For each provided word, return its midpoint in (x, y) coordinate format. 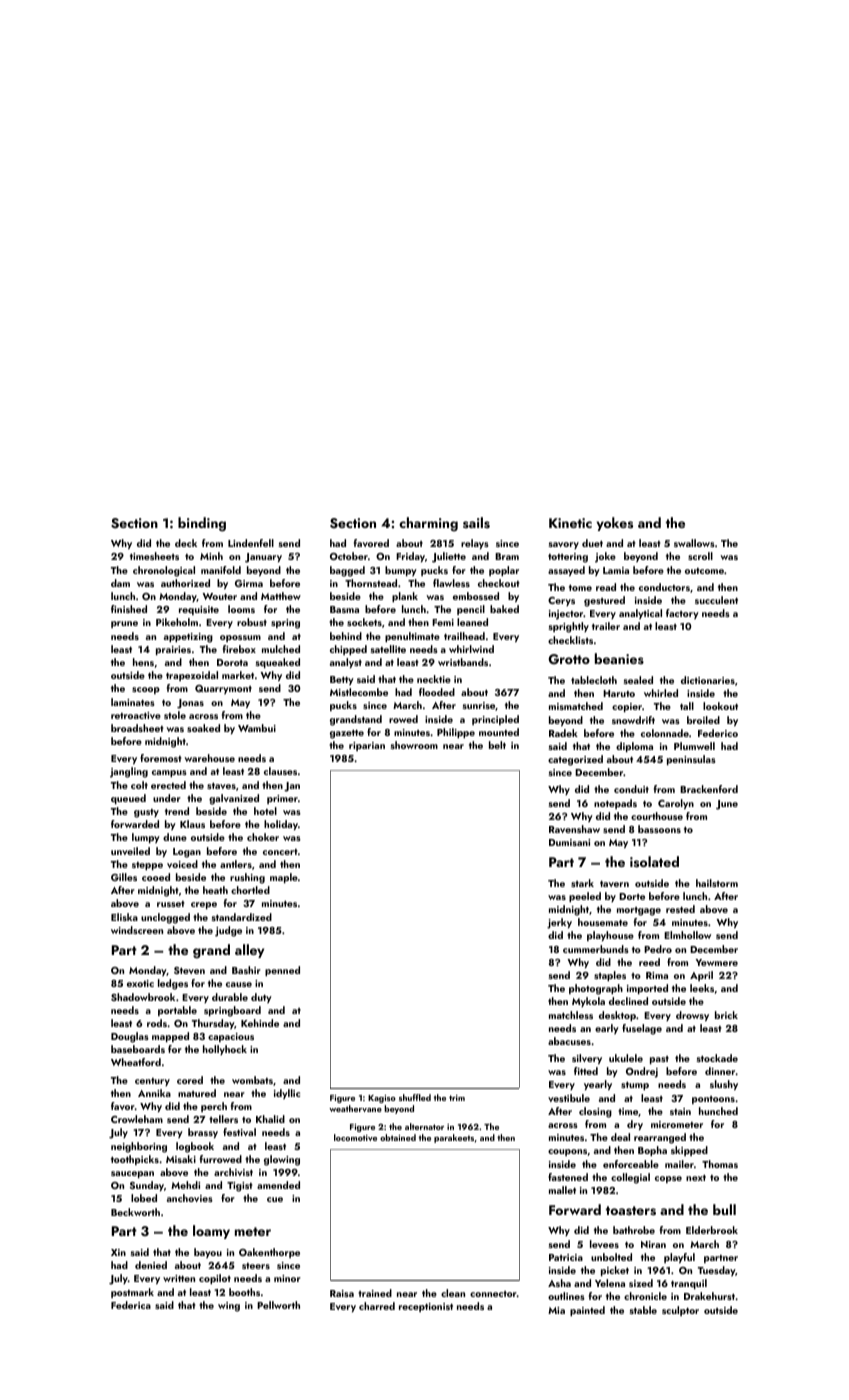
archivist (233, 1172)
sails (476, 522)
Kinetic (570, 523)
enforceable (631, 1164)
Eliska (124, 917)
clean (453, 1293)
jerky (559, 923)
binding (202, 524)
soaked (203, 728)
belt (497, 745)
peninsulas (691, 760)
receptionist (426, 1307)
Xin (118, 1252)
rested (680, 909)
